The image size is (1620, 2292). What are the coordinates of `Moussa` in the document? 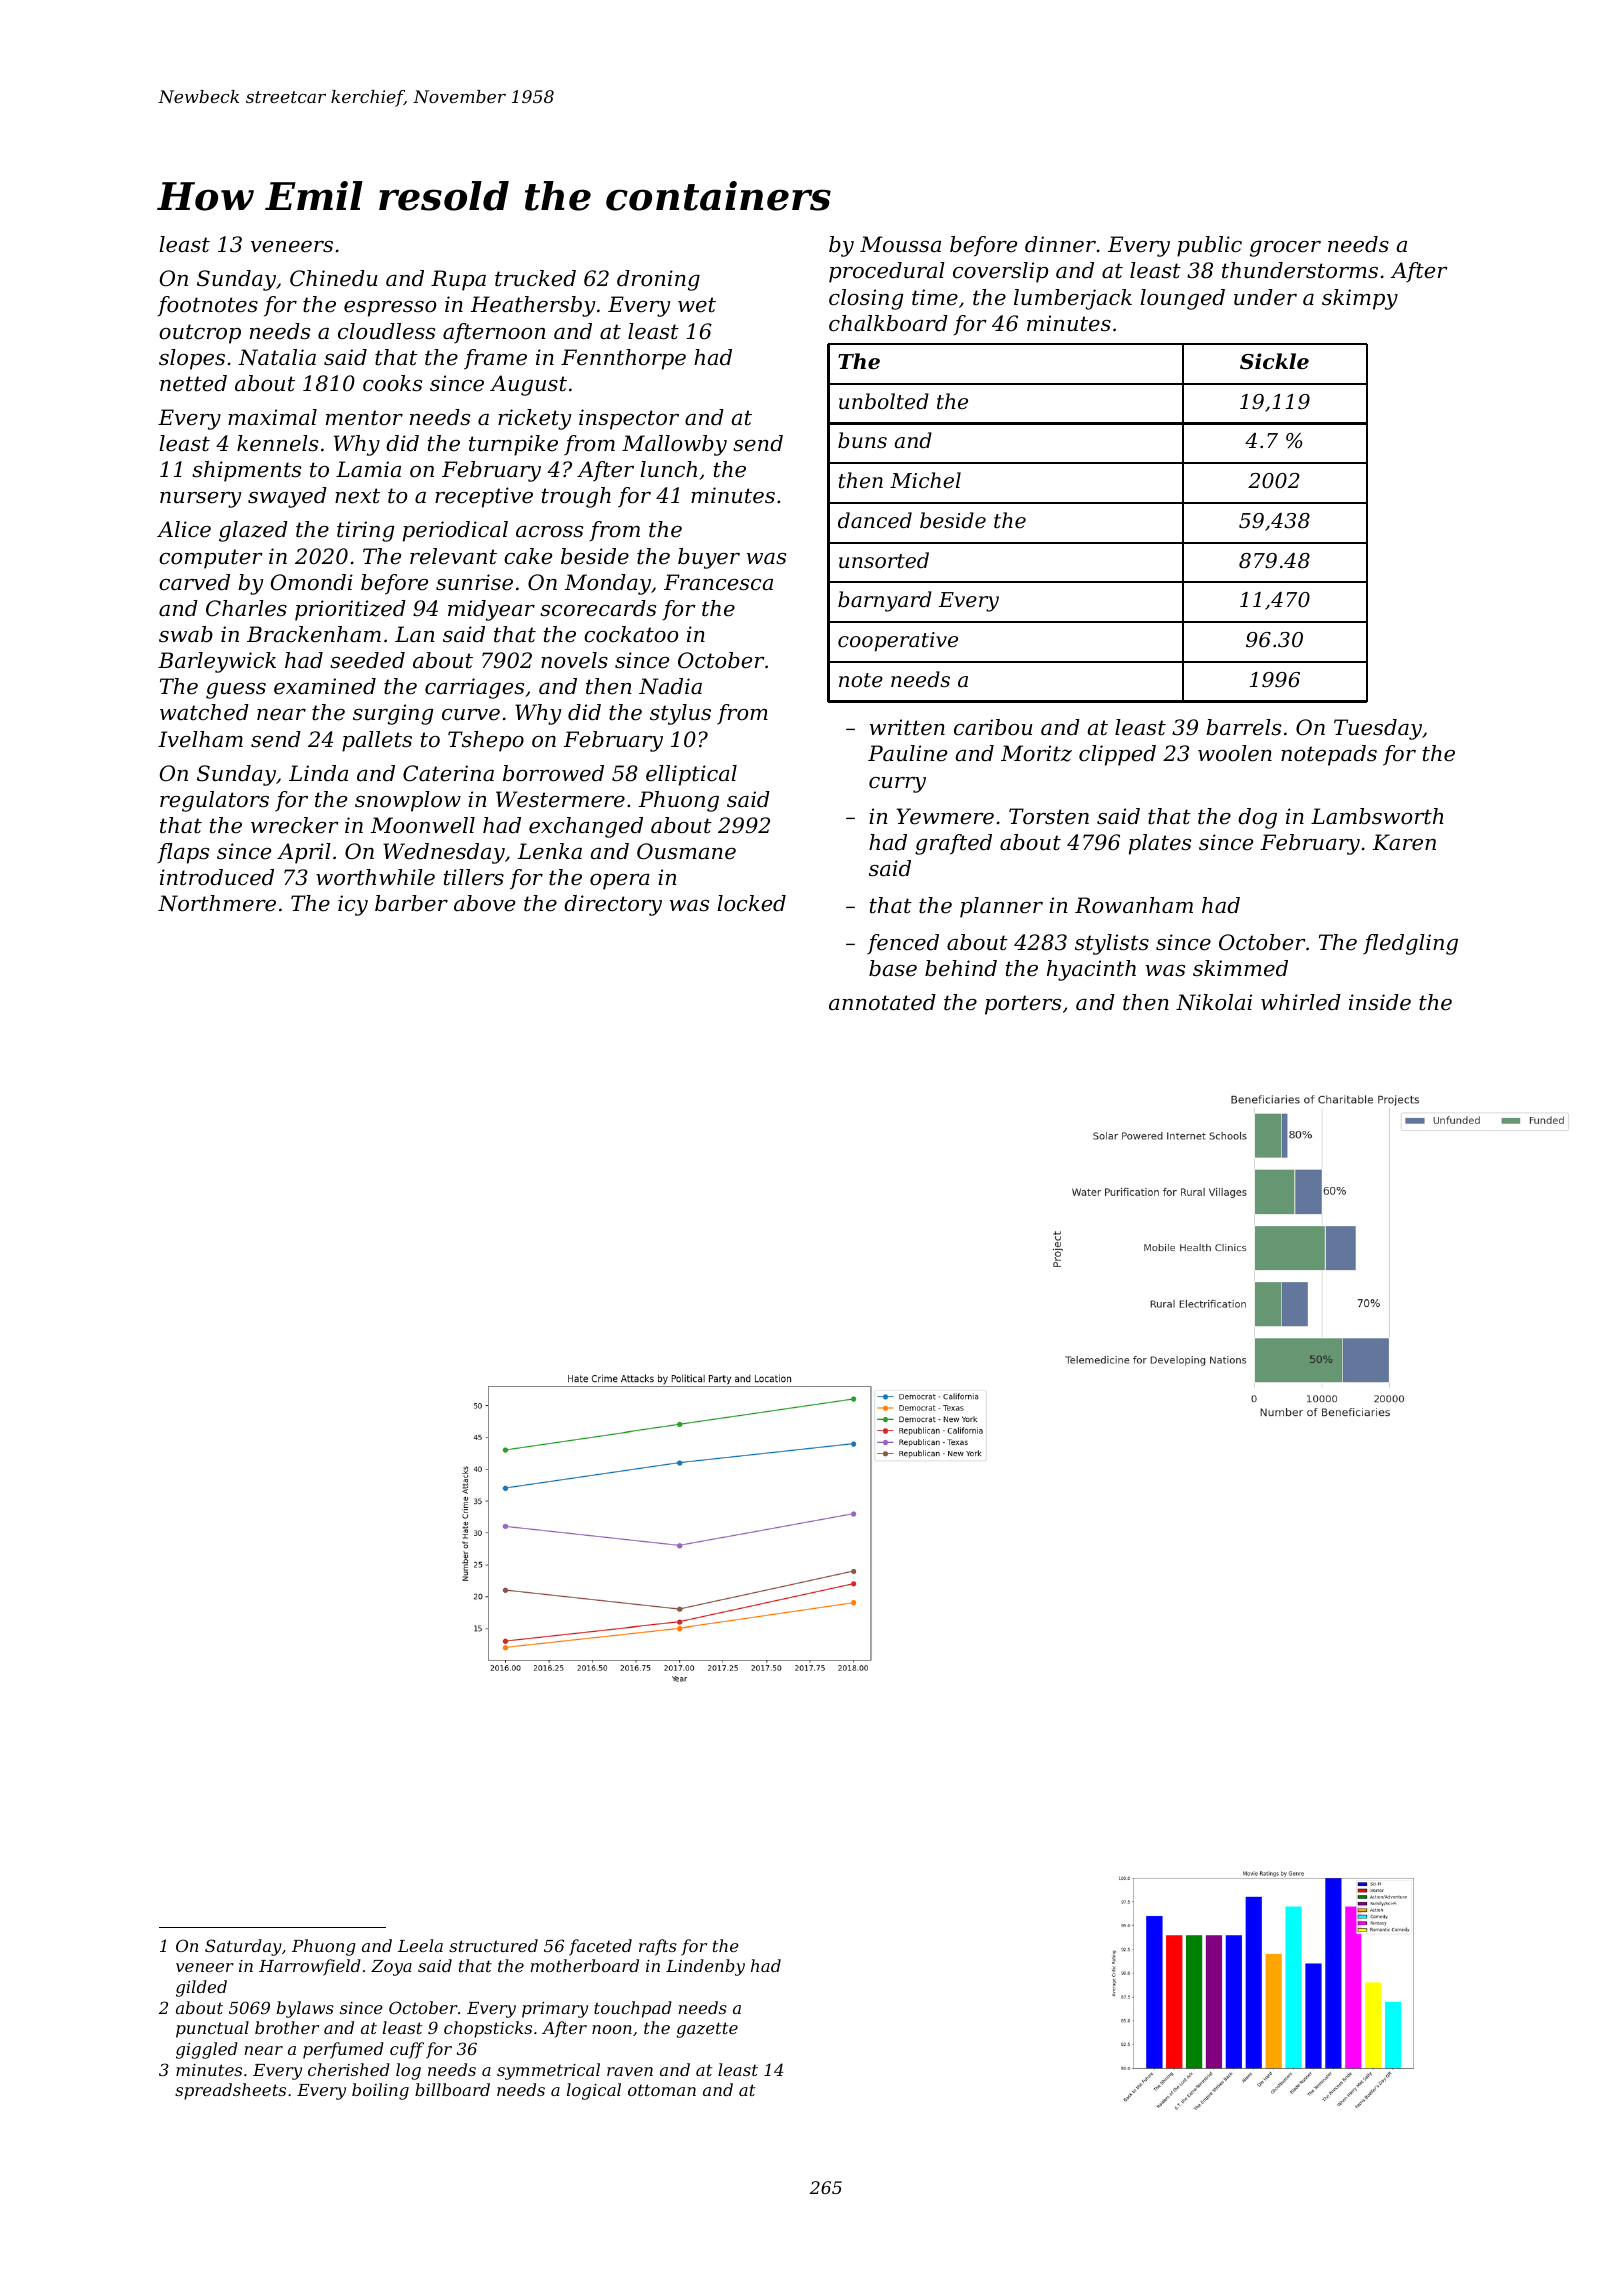 It's located at (900, 244).
